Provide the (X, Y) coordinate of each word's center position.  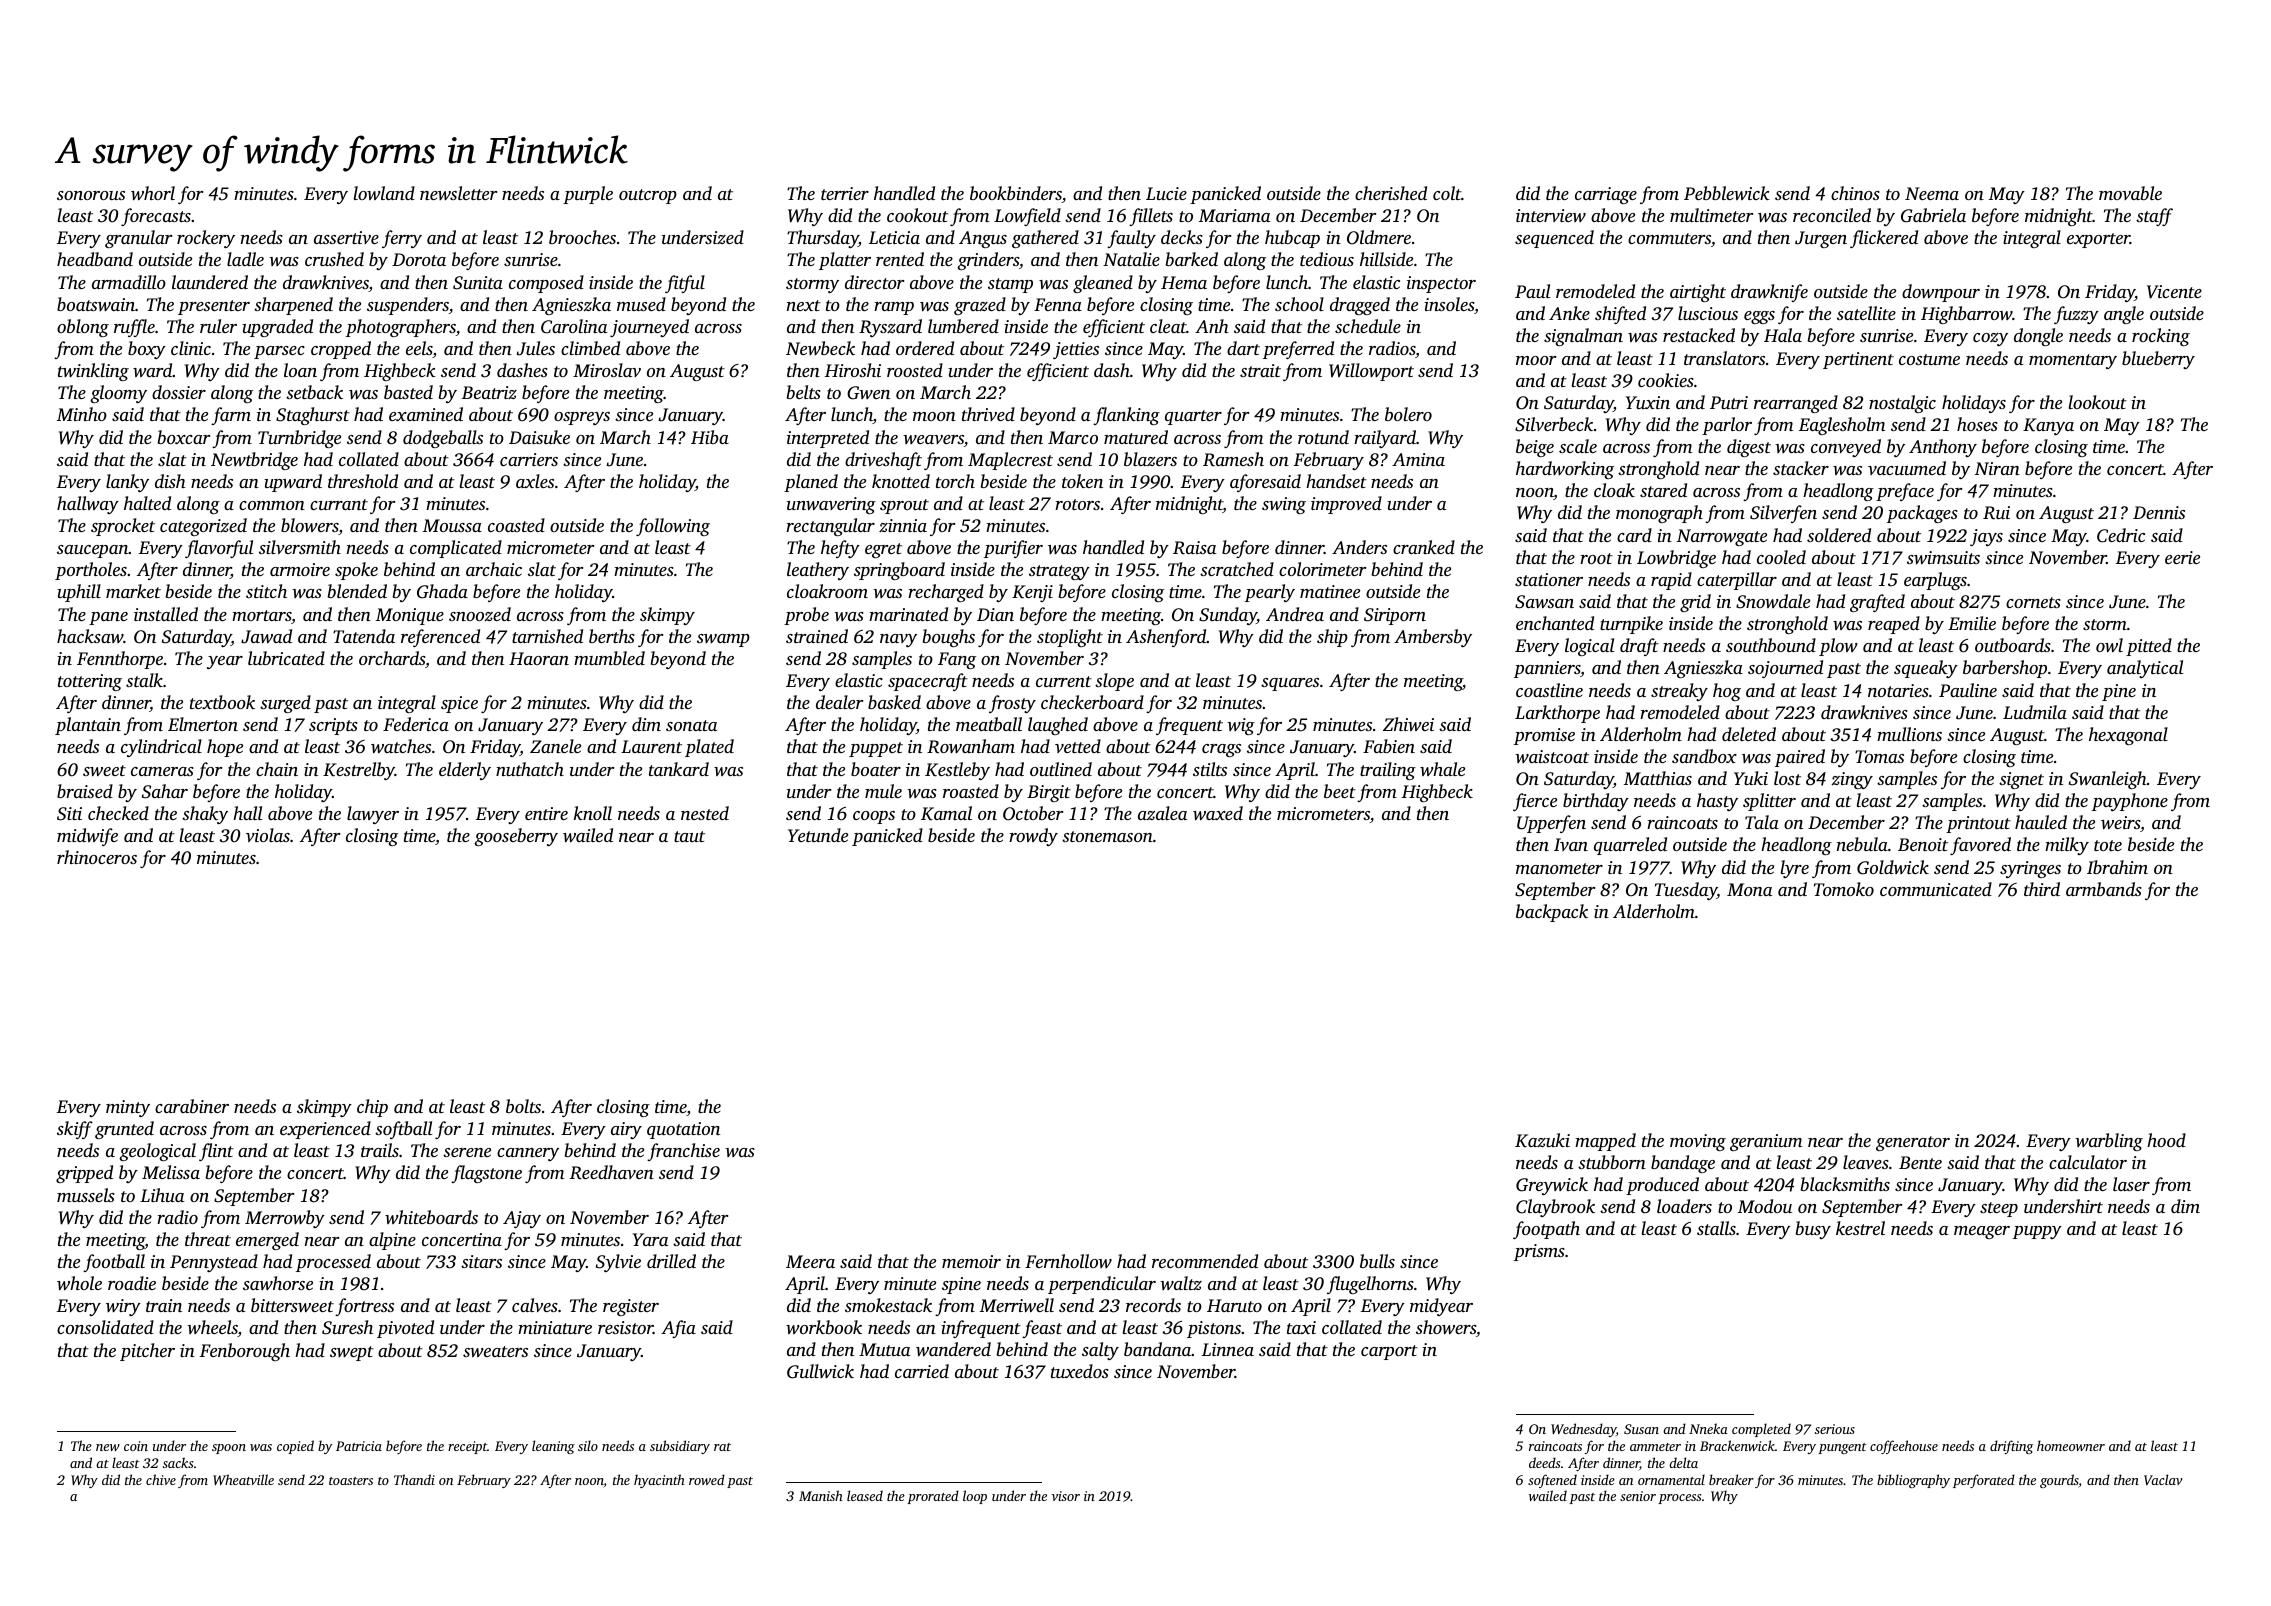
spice (459, 704)
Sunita (478, 283)
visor (1066, 1496)
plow (1838, 647)
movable (2130, 193)
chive (161, 1479)
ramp (894, 308)
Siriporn (1395, 616)
